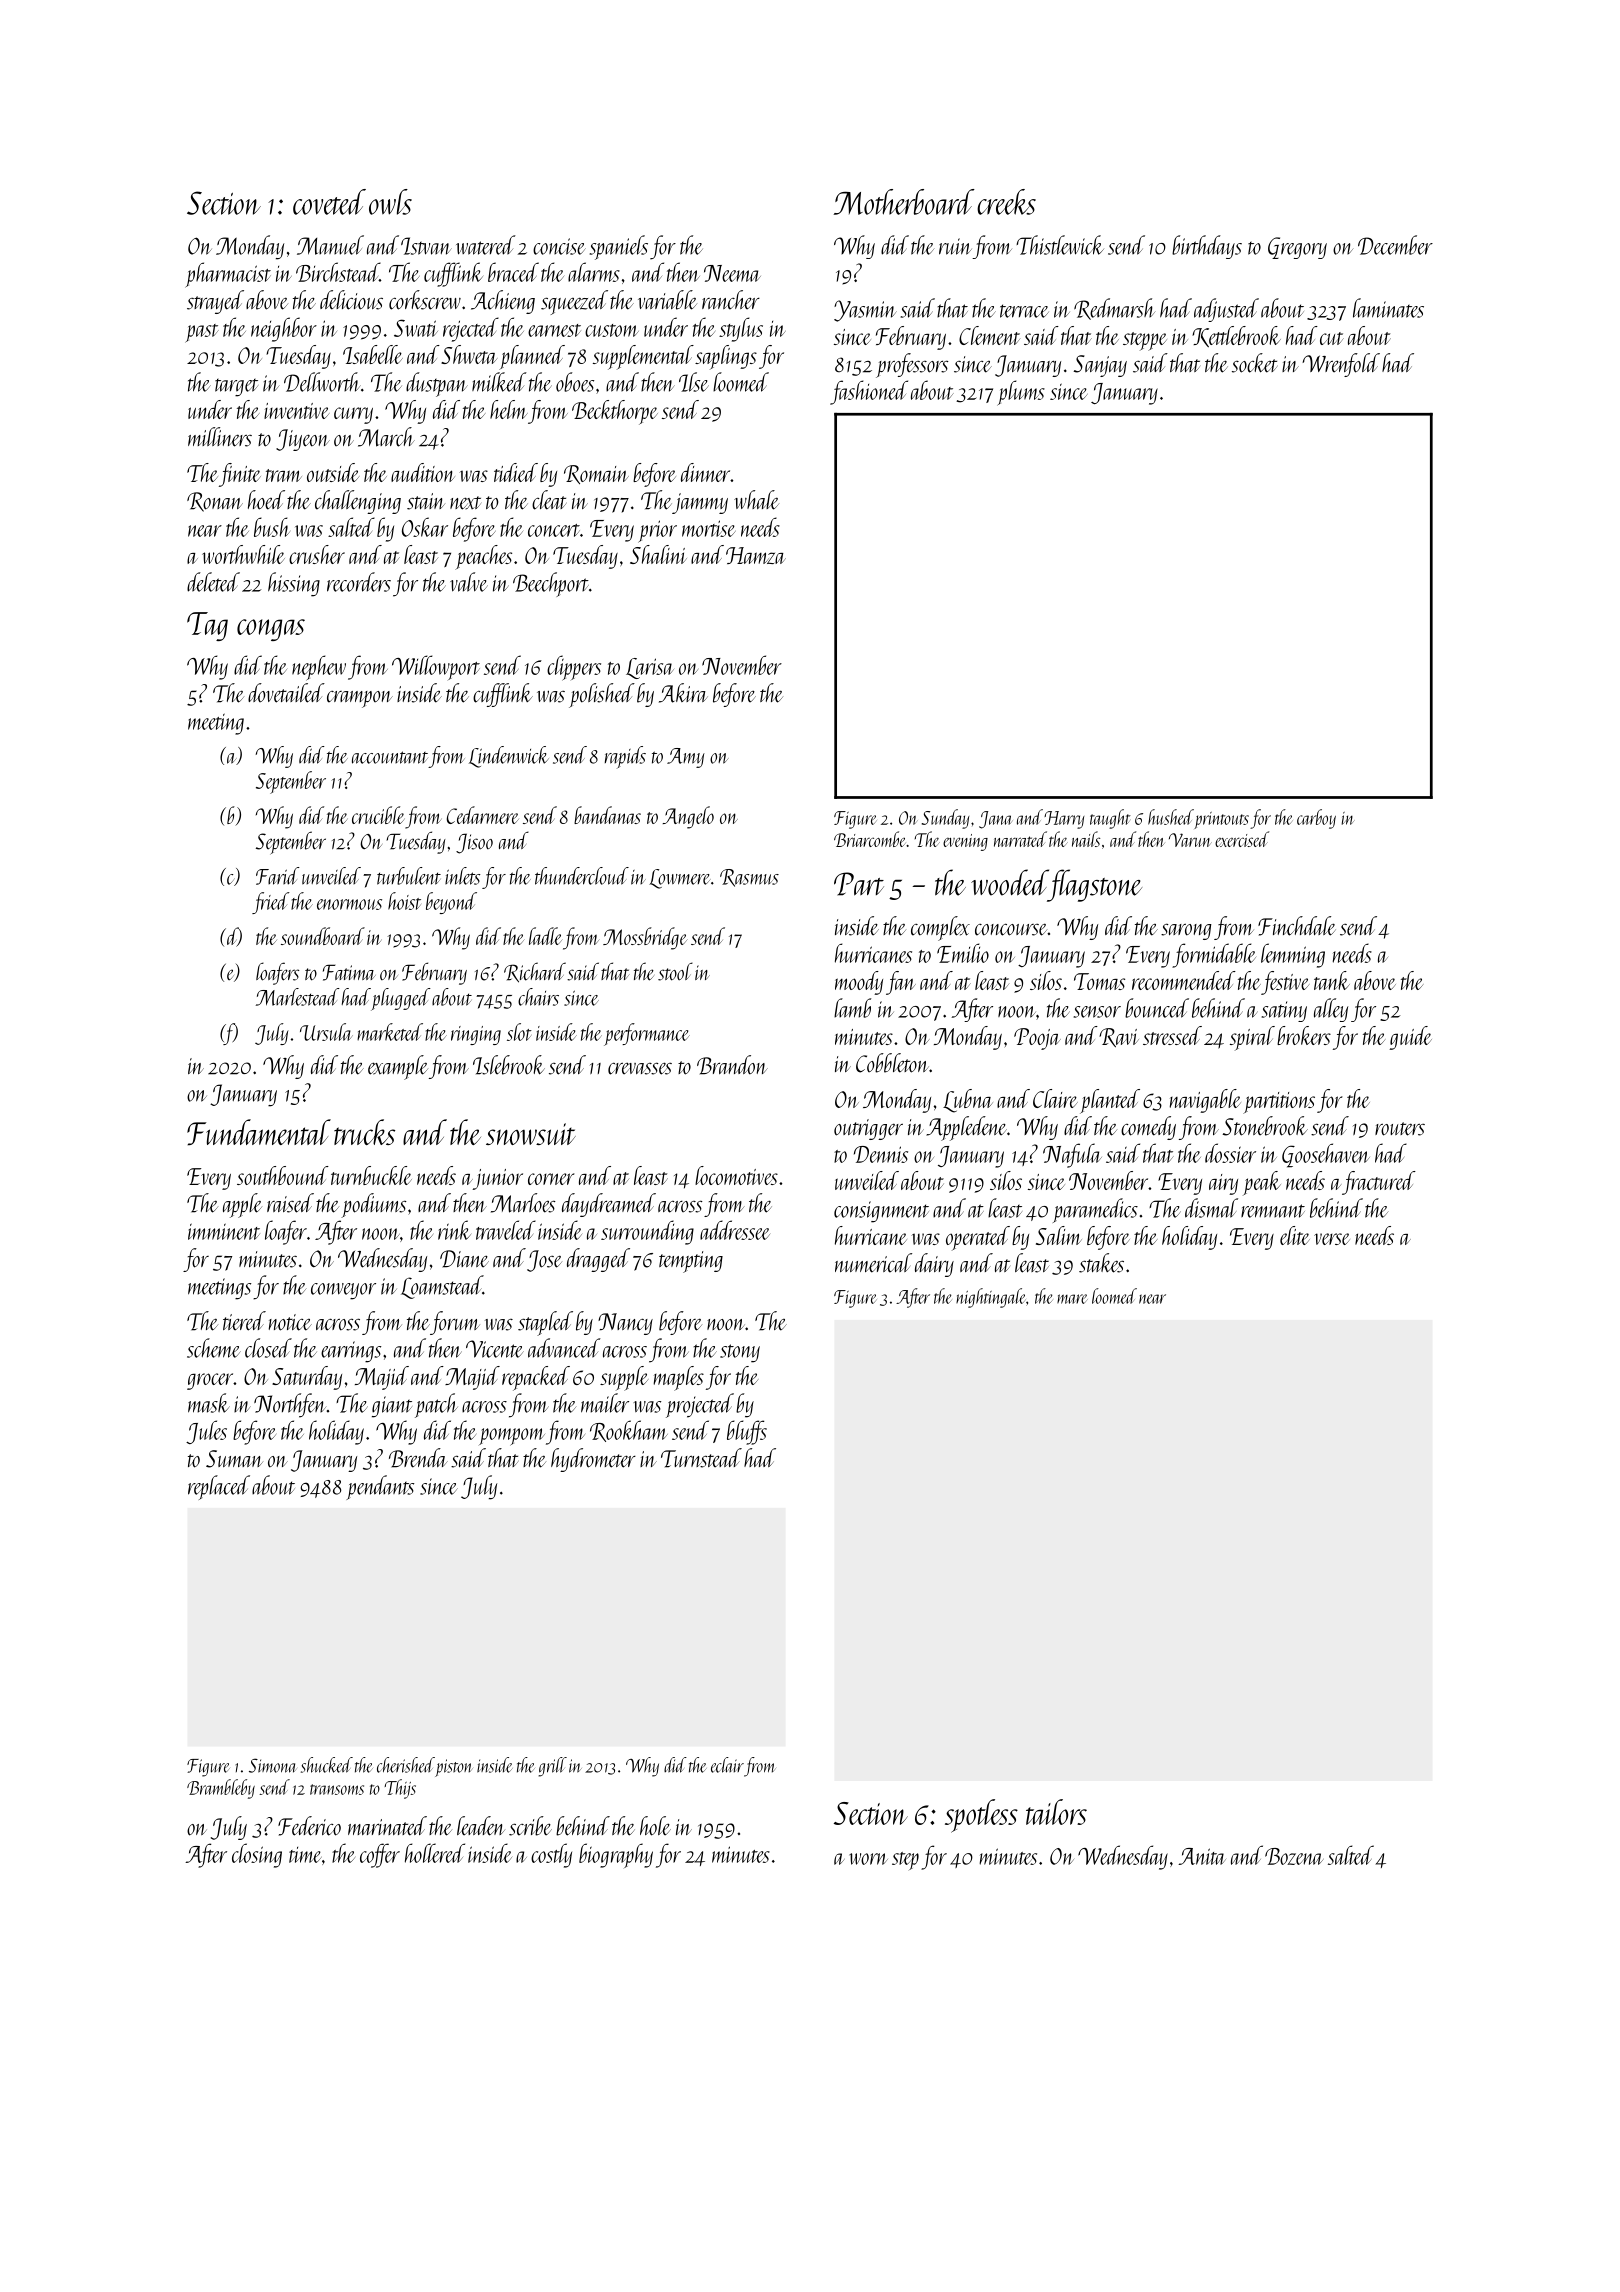 The image size is (1620, 2292). What do you see at coordinates (390, 202) in the screenshot?
I see `owls` at bounding box center [390, 202].
